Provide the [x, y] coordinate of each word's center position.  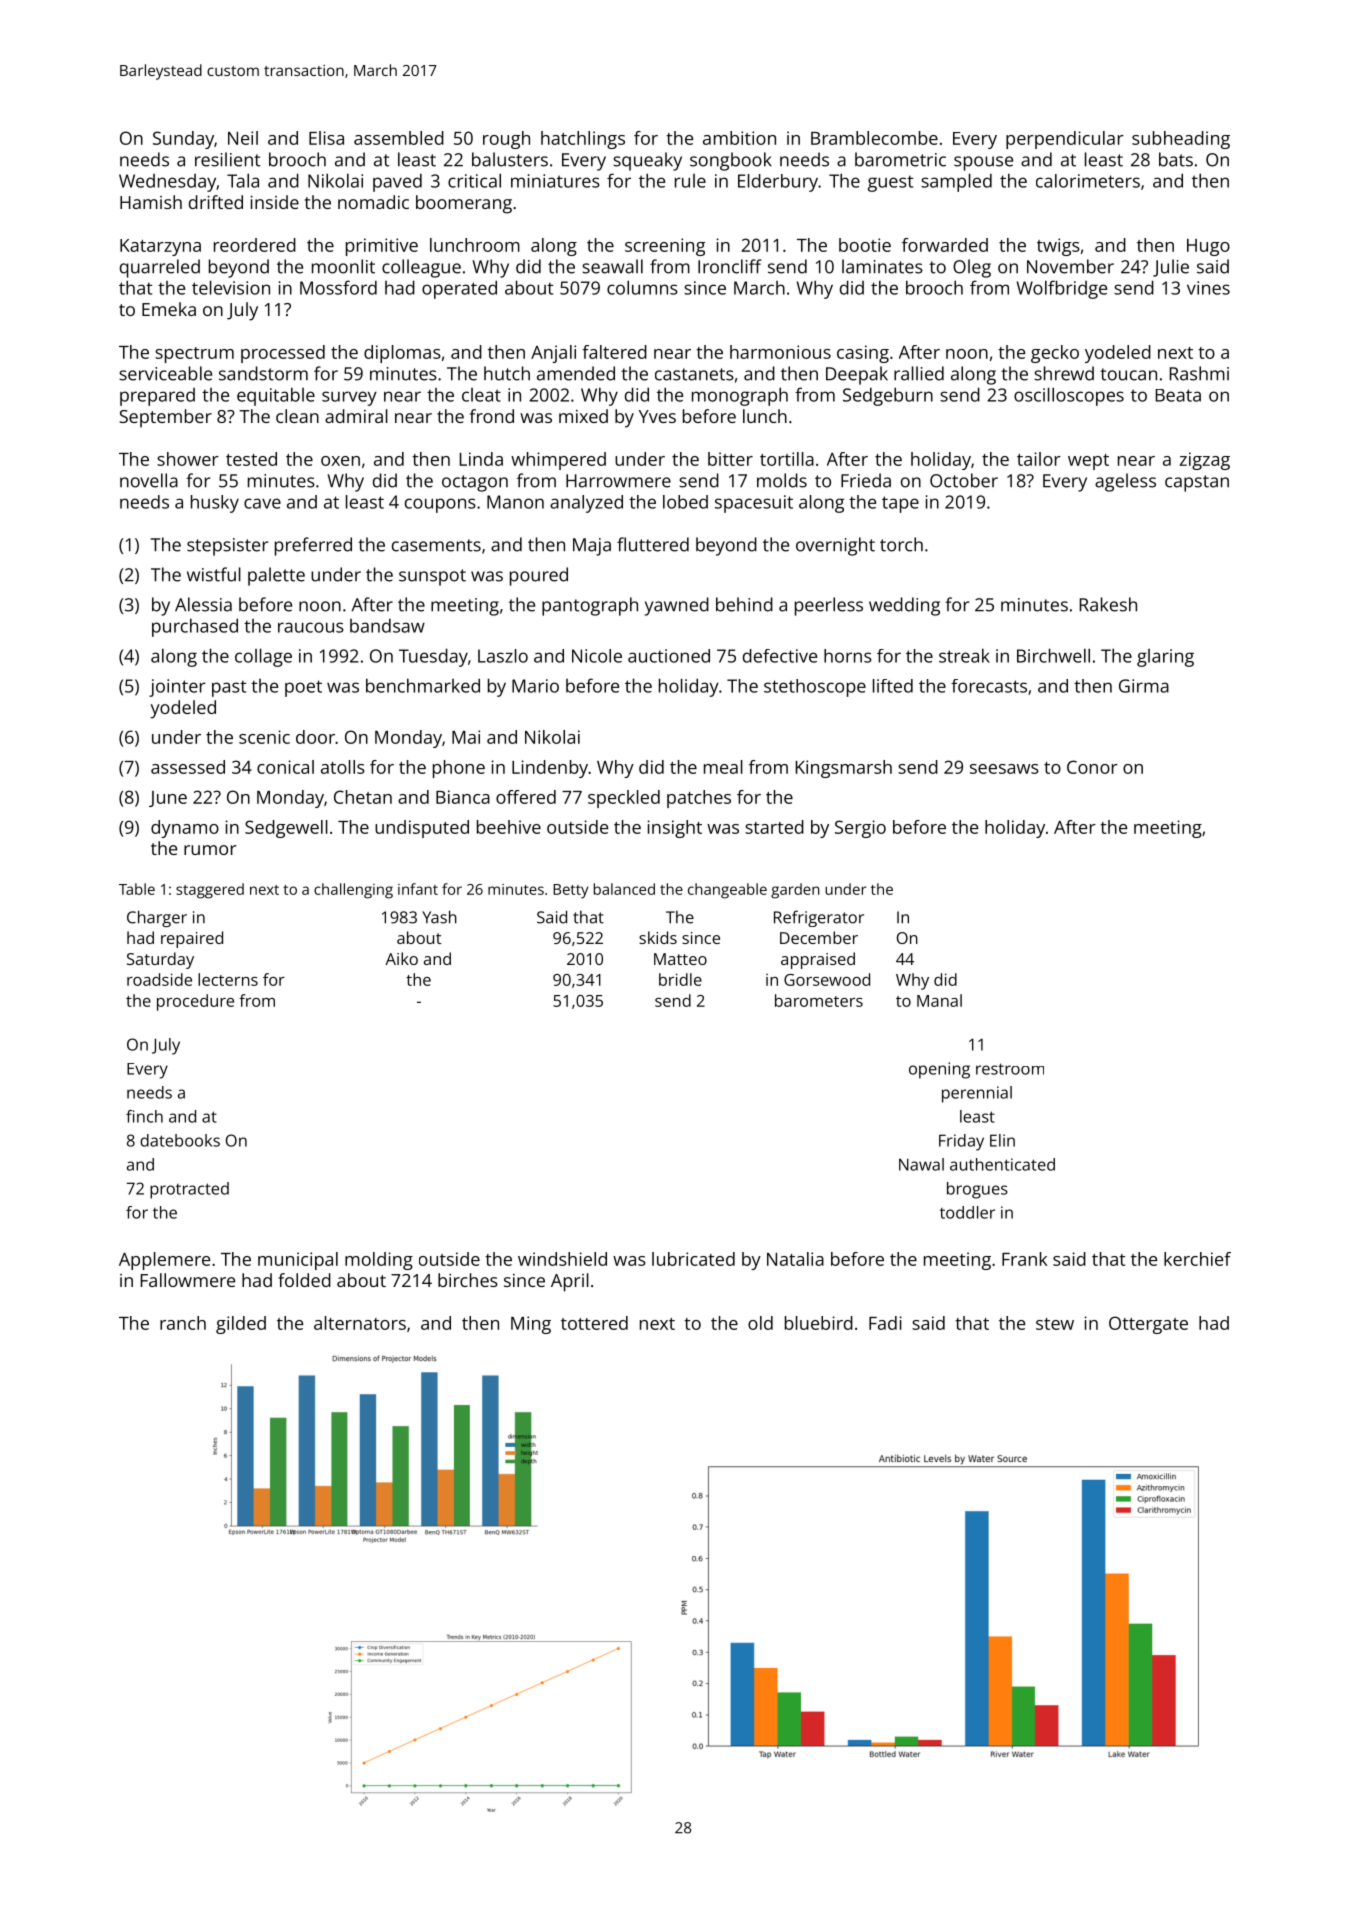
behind [744, 604]
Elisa [326, 138]
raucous [311, 627]
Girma [1144, 686]
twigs [1058, 247]
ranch [183, 1323]
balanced [624, 889]
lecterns [228, 979]
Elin [1002, 1140]
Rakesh [1108, 604]
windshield [562, 1259]
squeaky [647, 161]
